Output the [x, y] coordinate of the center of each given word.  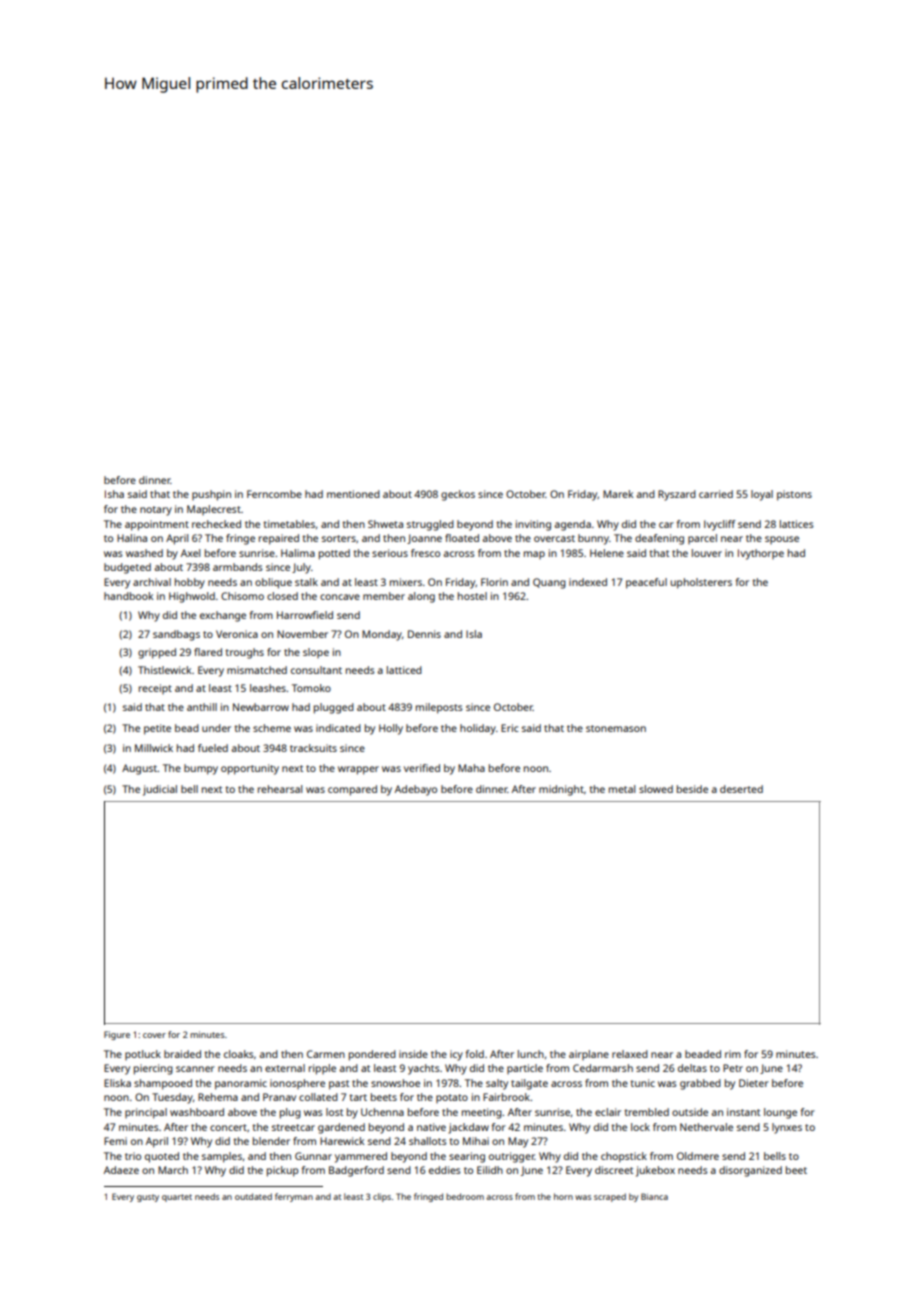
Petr [733, 1068]
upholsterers [701, 583]
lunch [531, 1054]
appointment [157, 525]
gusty [148, 1198]
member [384, 596]
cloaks [239, 1054]
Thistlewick [165, 670]
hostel [472, 596]
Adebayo [416, 790]
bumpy [201, 769]
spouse [782, 540]
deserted [741, 789]
